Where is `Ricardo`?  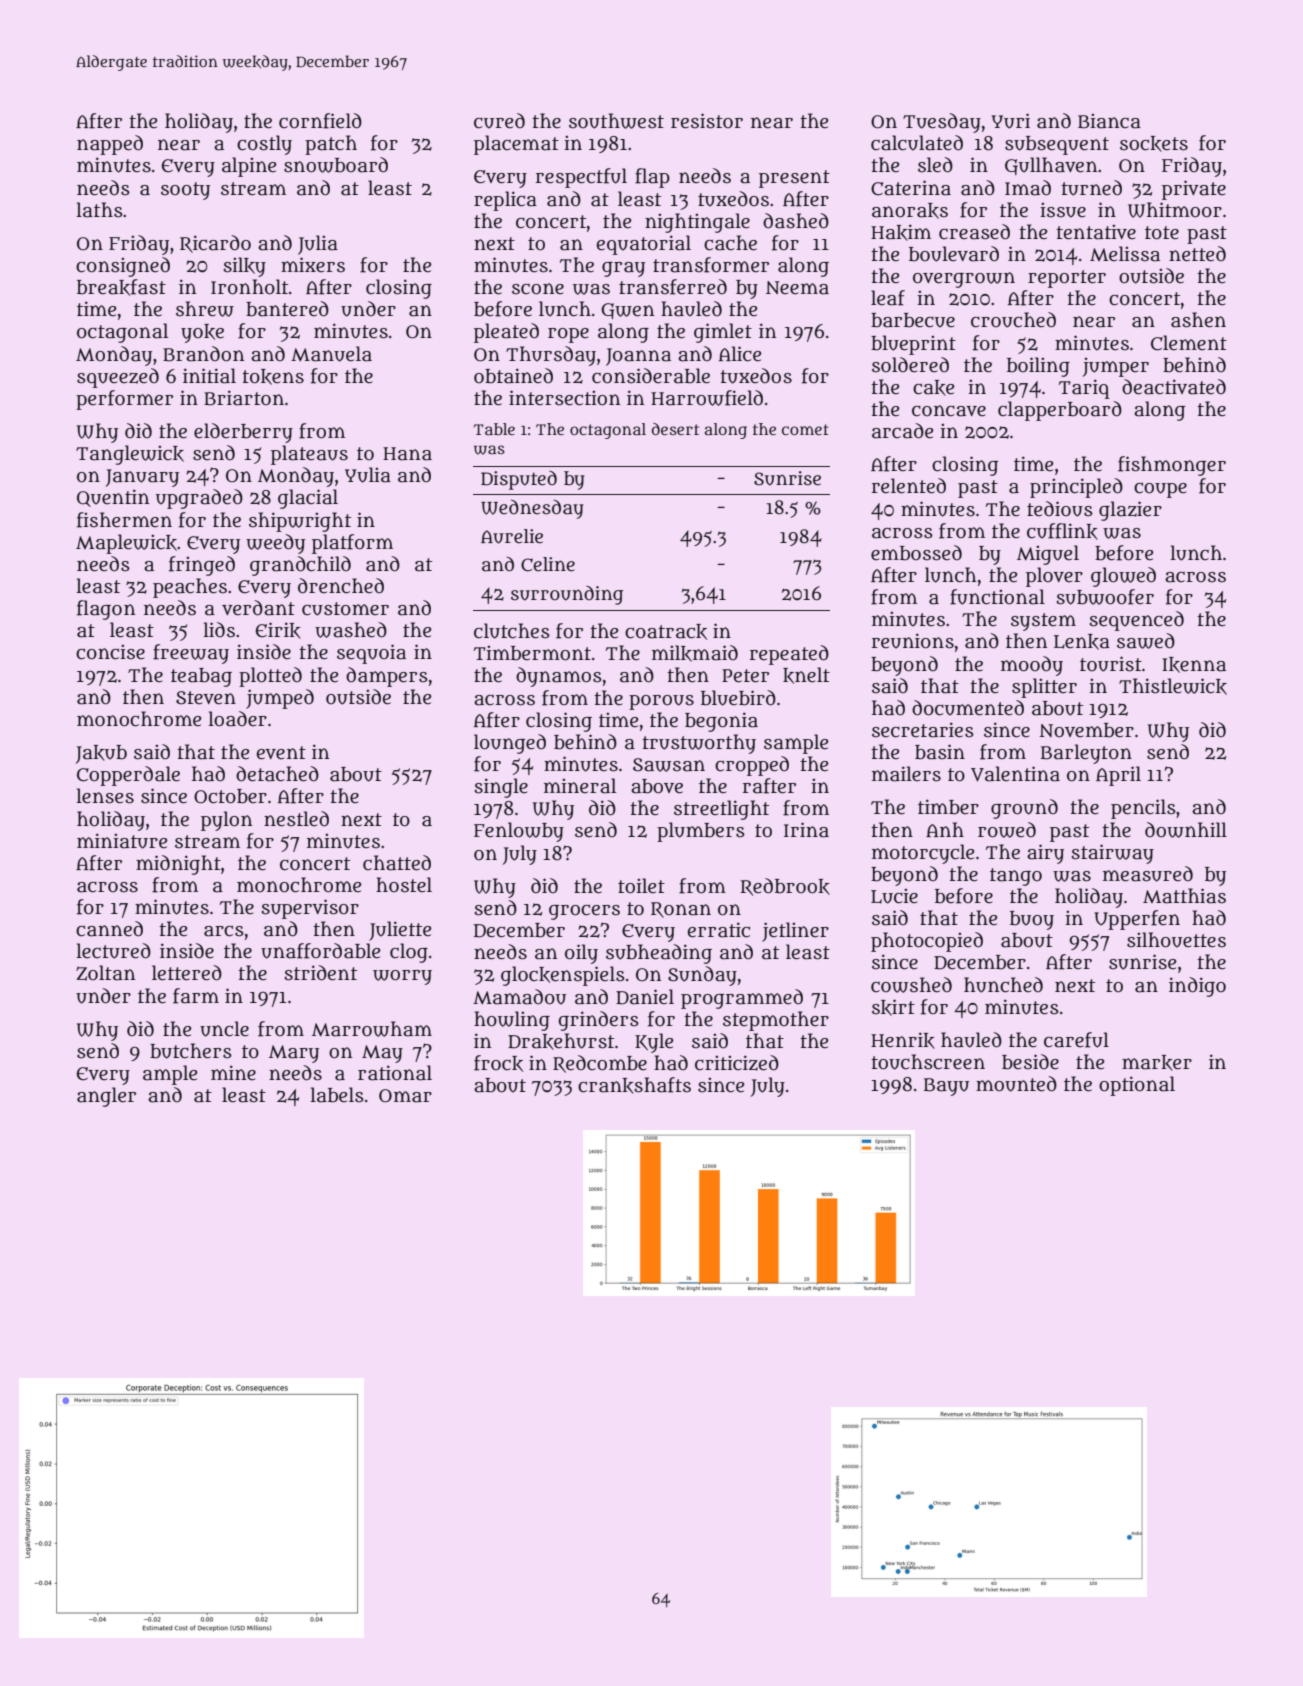
Ricardo is located at coordinates (215, 244).
